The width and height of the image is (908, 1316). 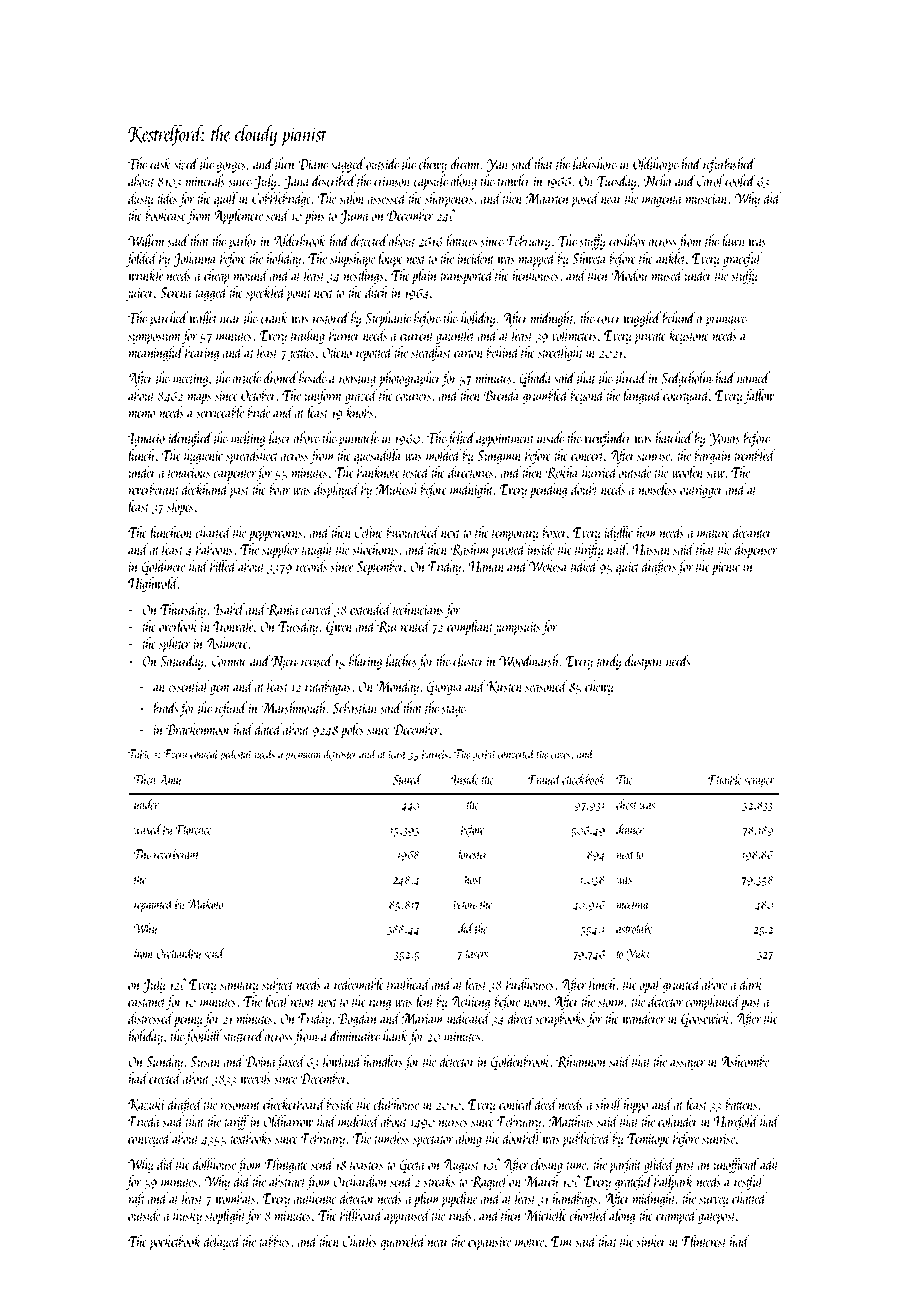 What do you see at coordinates (671, 258) in the image?
I see `anklet` at bounding box center [671, 258].
